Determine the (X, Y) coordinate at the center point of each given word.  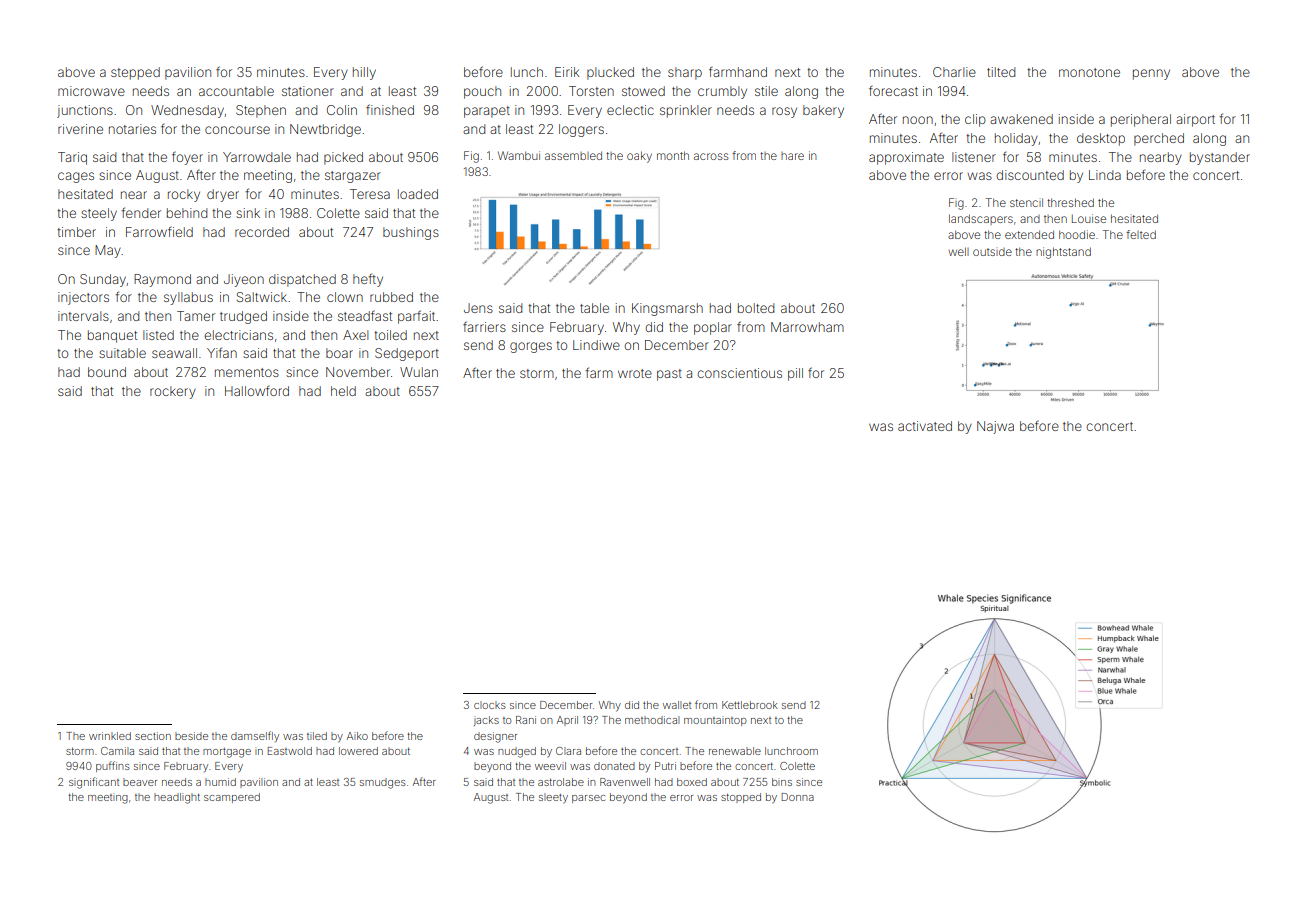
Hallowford (257, 391)
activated (925, 426)
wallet (677, 705)
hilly (364, 73)
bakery (823, 111)
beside (191, 736)
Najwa (995, 427)
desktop (1101, 139)
